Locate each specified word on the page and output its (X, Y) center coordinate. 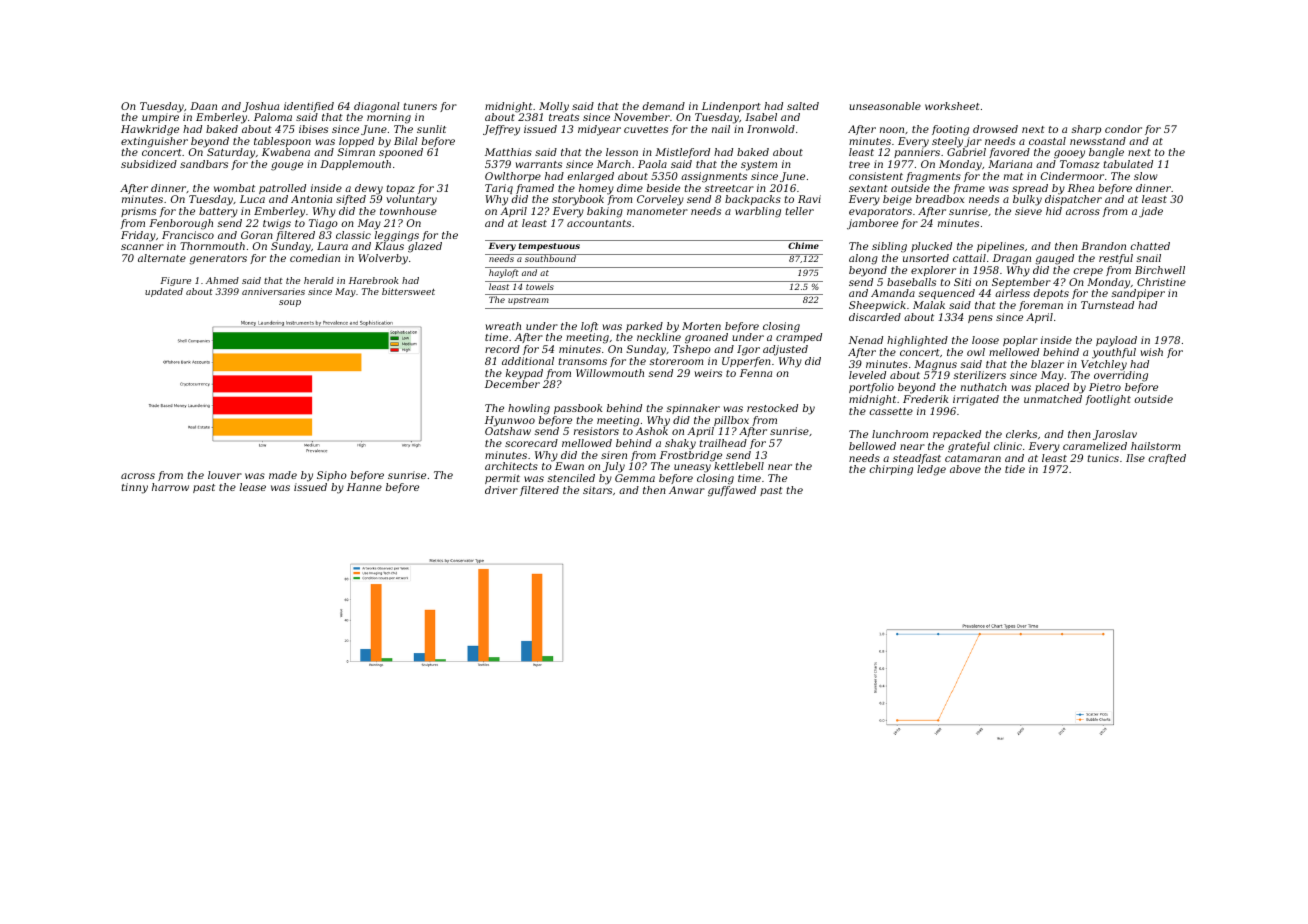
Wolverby (383, 259)
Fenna (756, 373)
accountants (599, 223)
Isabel (761, 117)
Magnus (935, 365)
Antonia (311, 199)
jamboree (872, 224)
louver (225, 475)
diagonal (377, 107)
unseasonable (885, 106)
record (502, 349)
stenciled (571, 478)
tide (1015, 469)
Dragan (1012, 259)
